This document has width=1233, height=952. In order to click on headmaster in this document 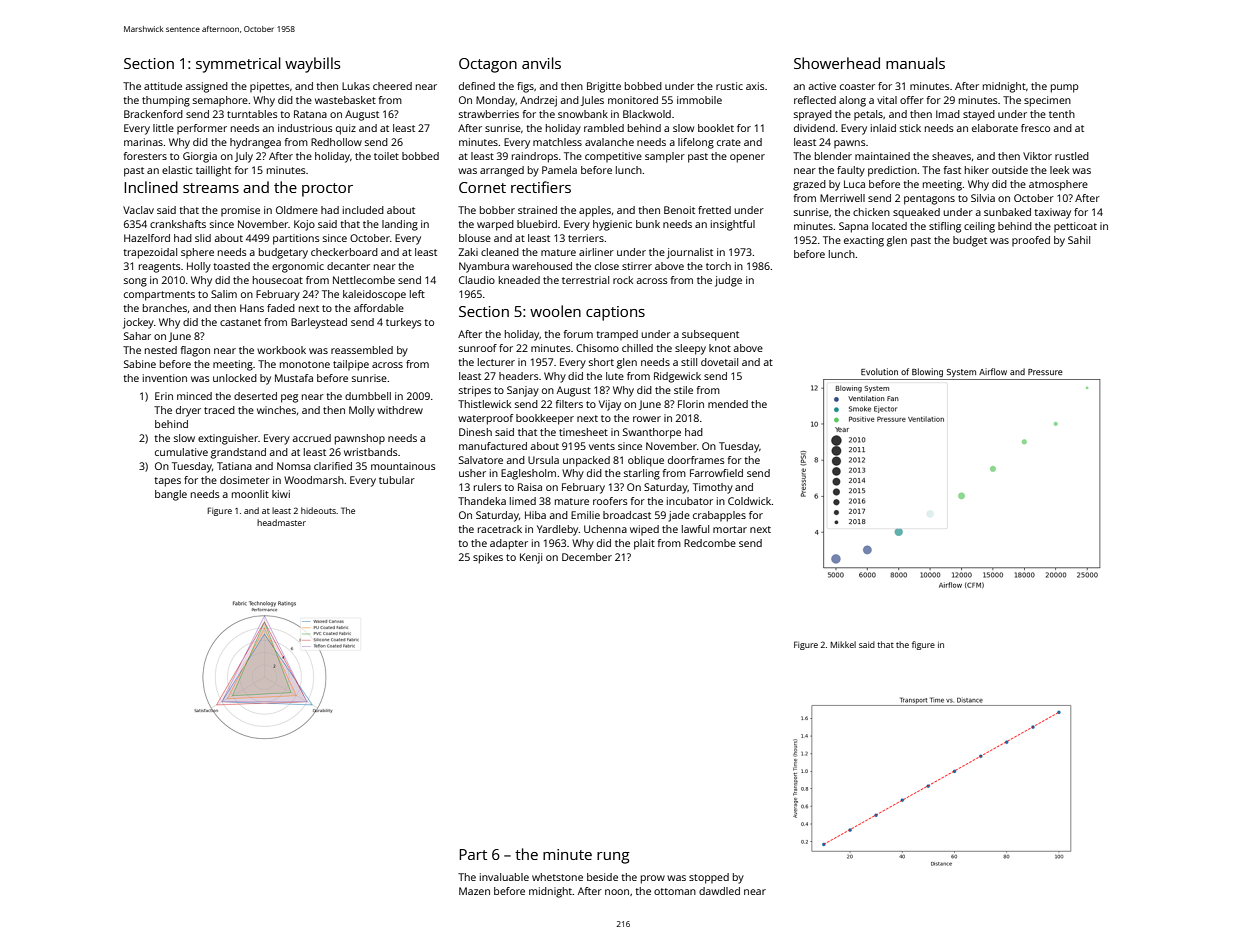, I will do `click(281, 522)`.
